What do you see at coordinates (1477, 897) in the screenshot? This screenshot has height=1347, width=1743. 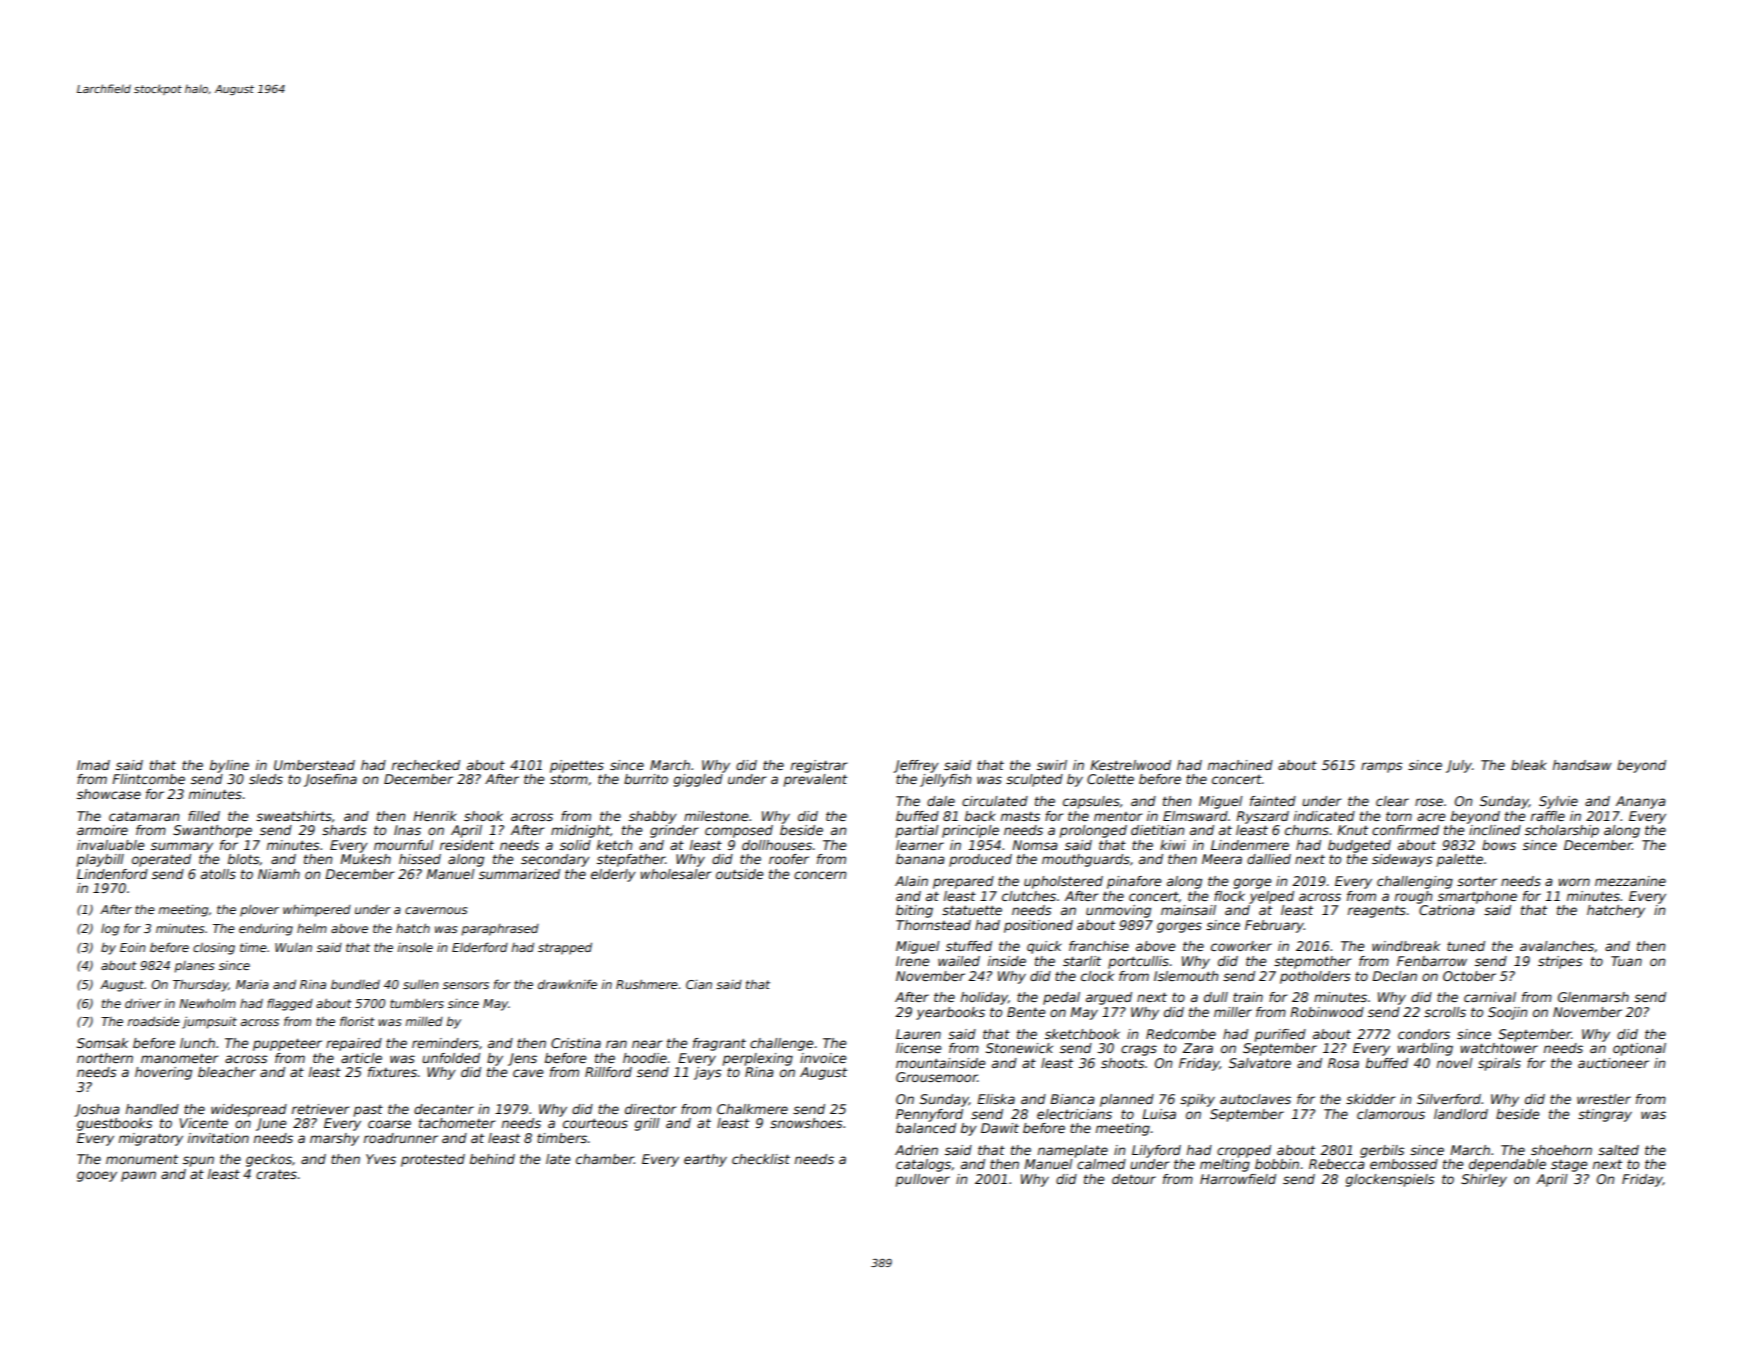 I see `smartphone` at bounding box center [1477, 897].
